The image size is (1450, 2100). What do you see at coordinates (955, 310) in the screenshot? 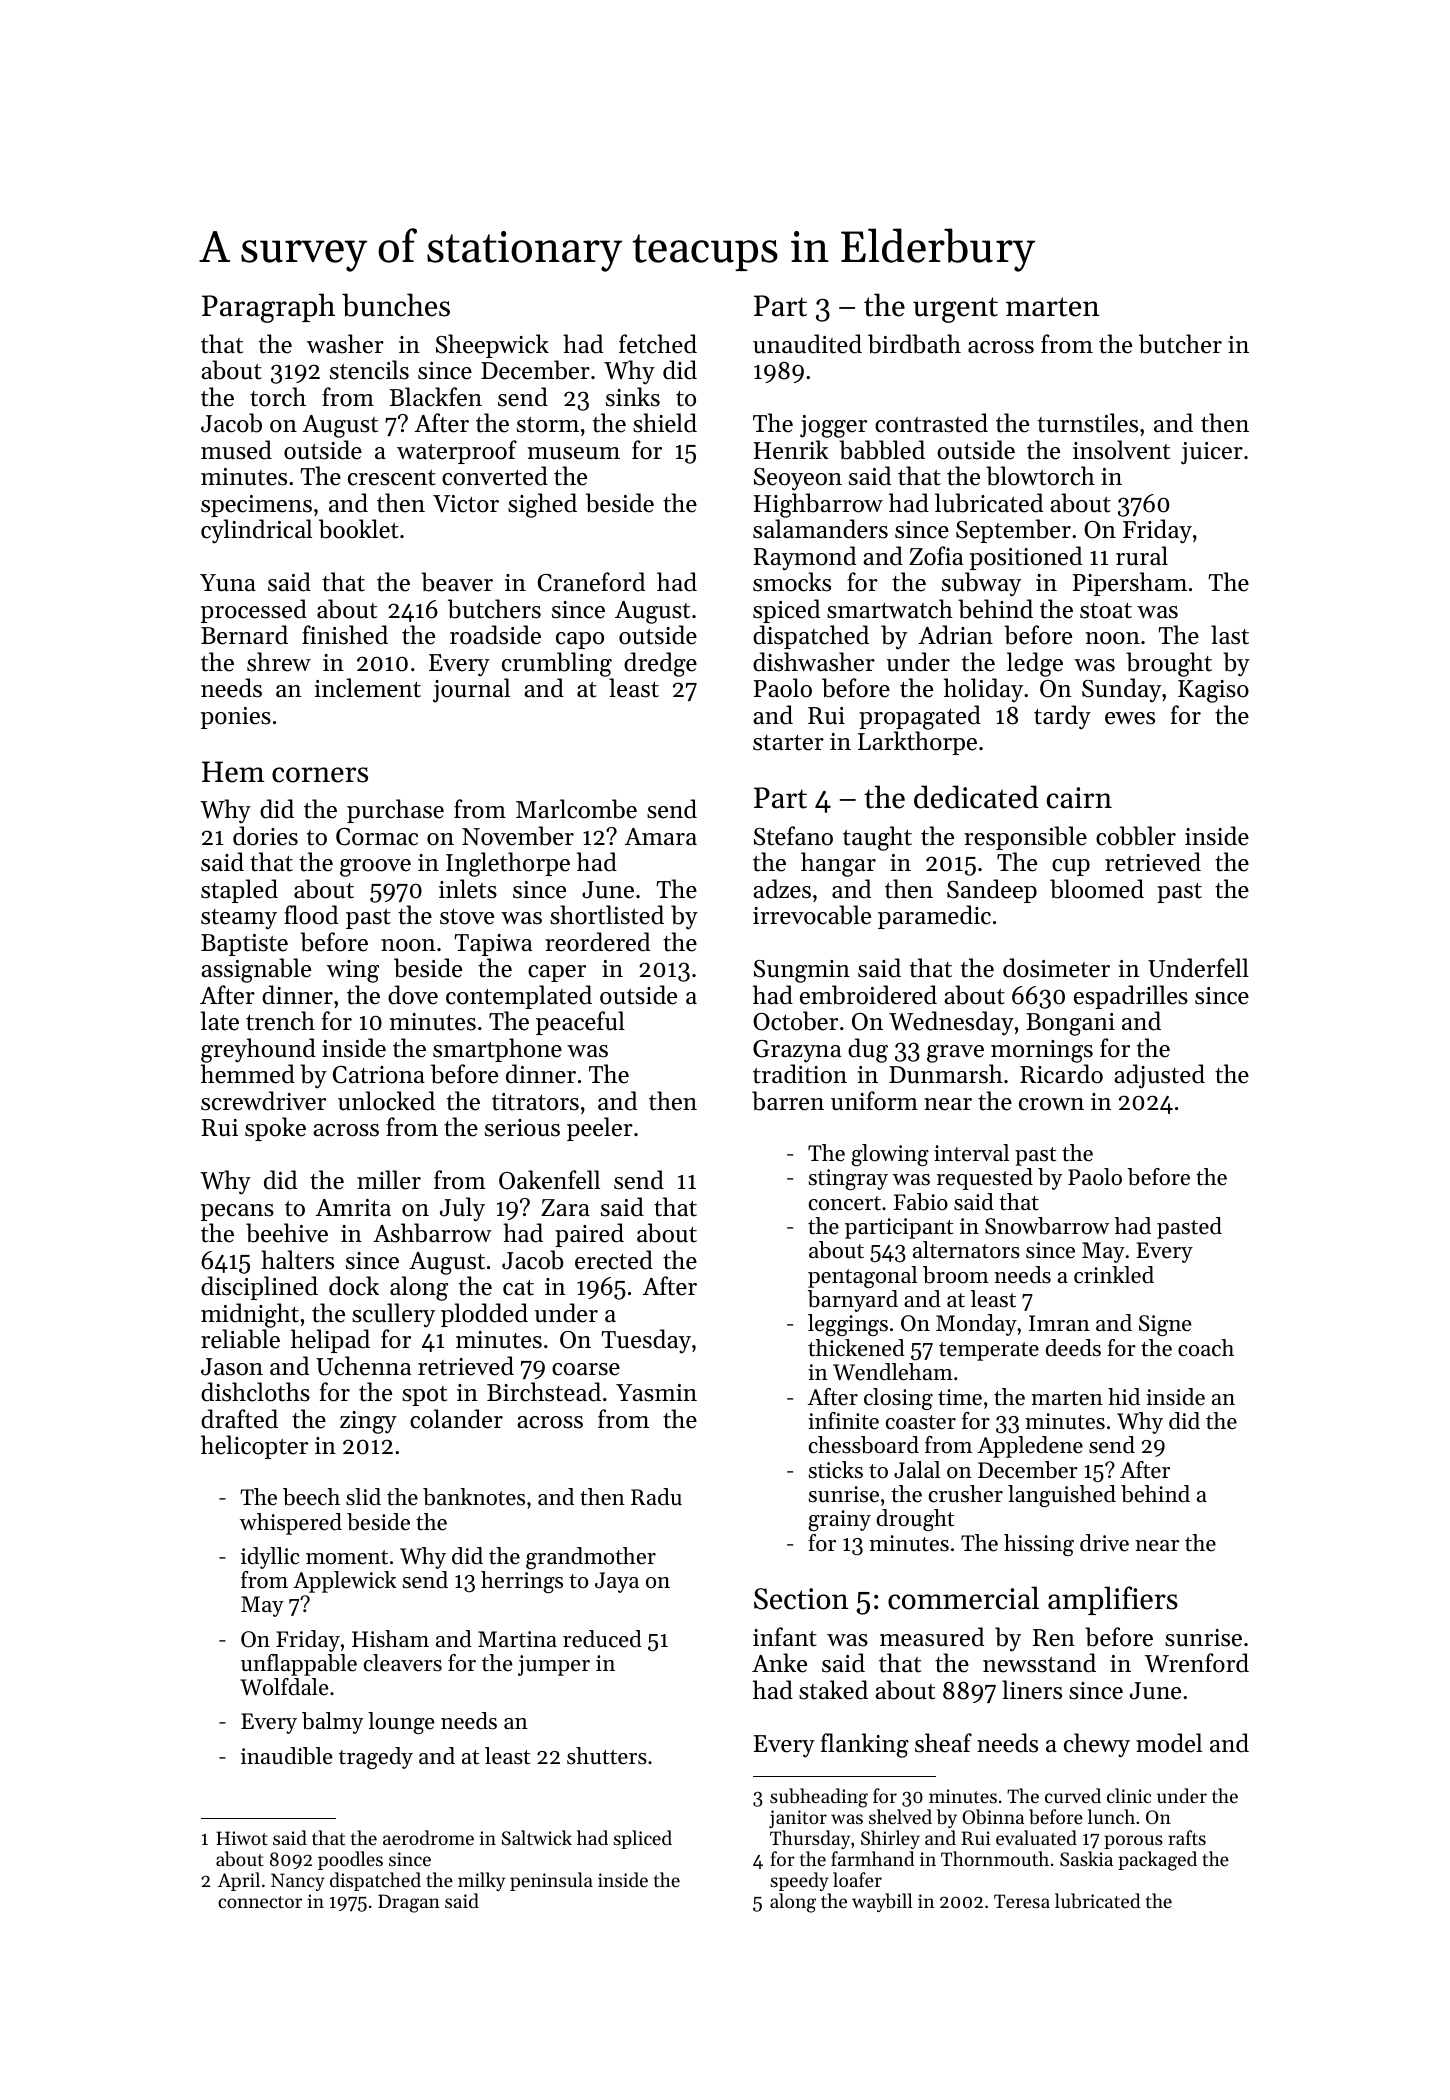
I see `urgent` at bounding box center [955, 310].
